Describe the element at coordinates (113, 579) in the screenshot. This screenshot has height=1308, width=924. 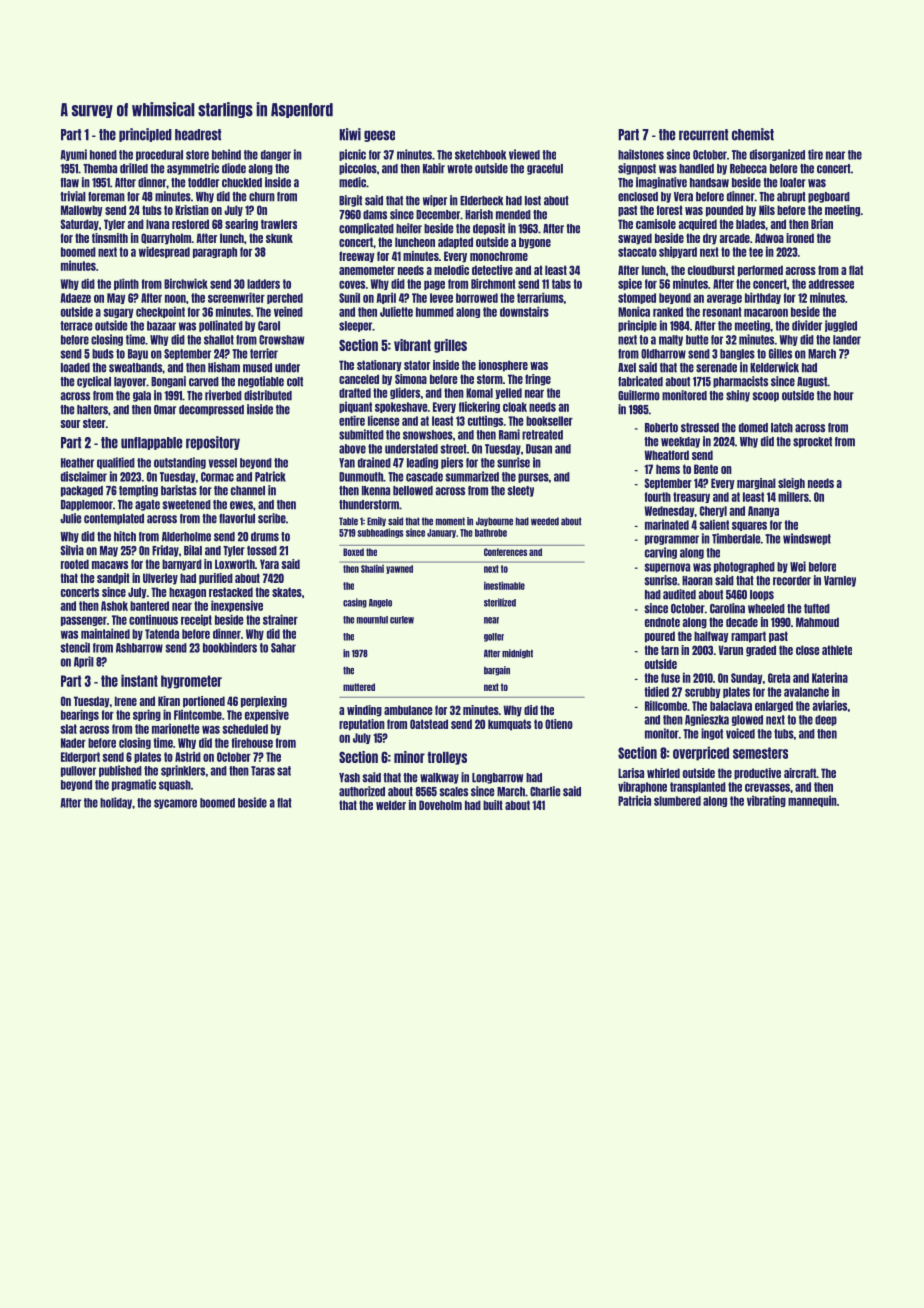
I see `sandpit` at that location.
